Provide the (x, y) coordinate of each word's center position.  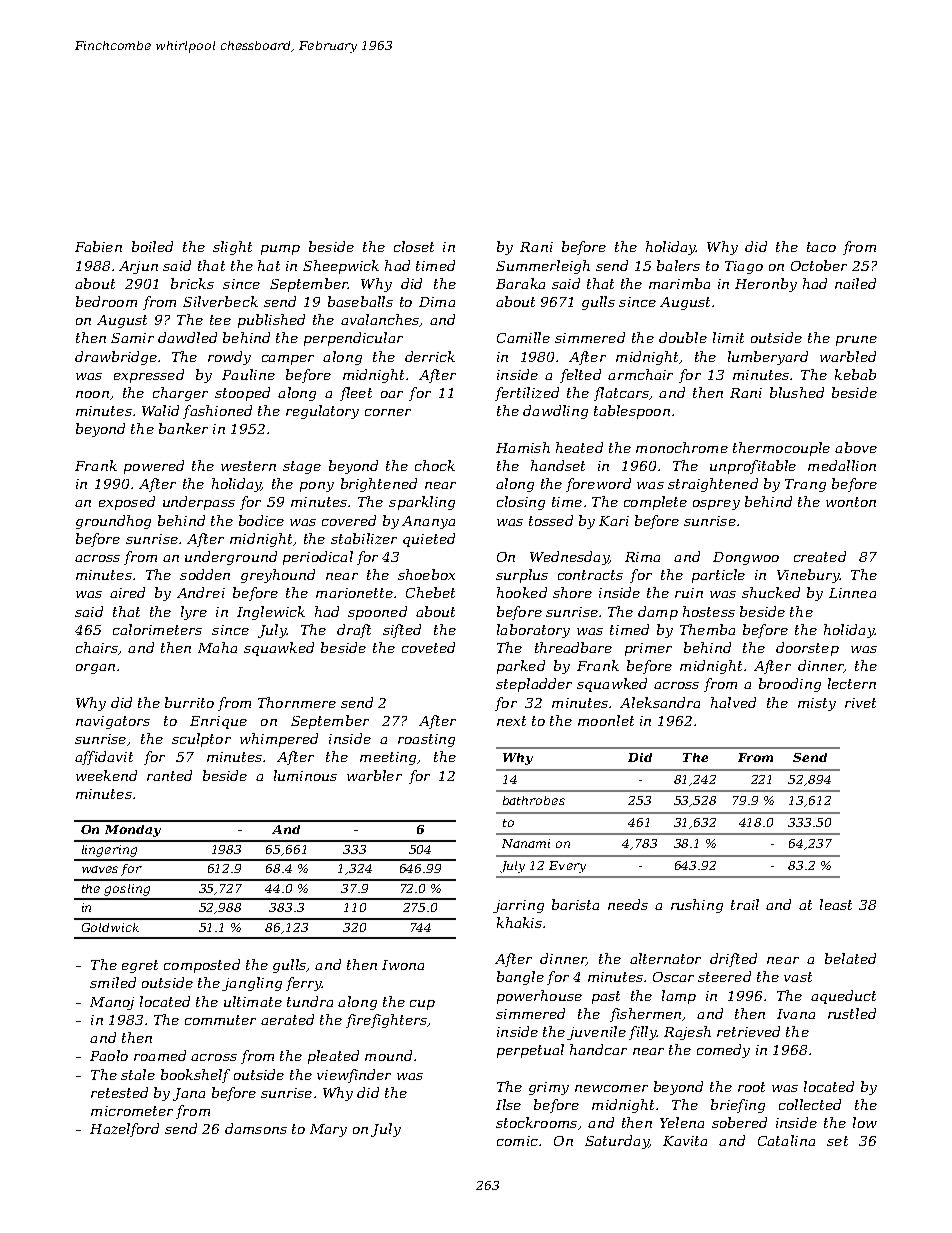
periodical (318, 558)
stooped (242, 394)
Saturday (617, 1142)
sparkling (422, 503)
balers (678, 265)
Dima (437, 302)
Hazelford (124, 1130)
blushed (797, 392)
